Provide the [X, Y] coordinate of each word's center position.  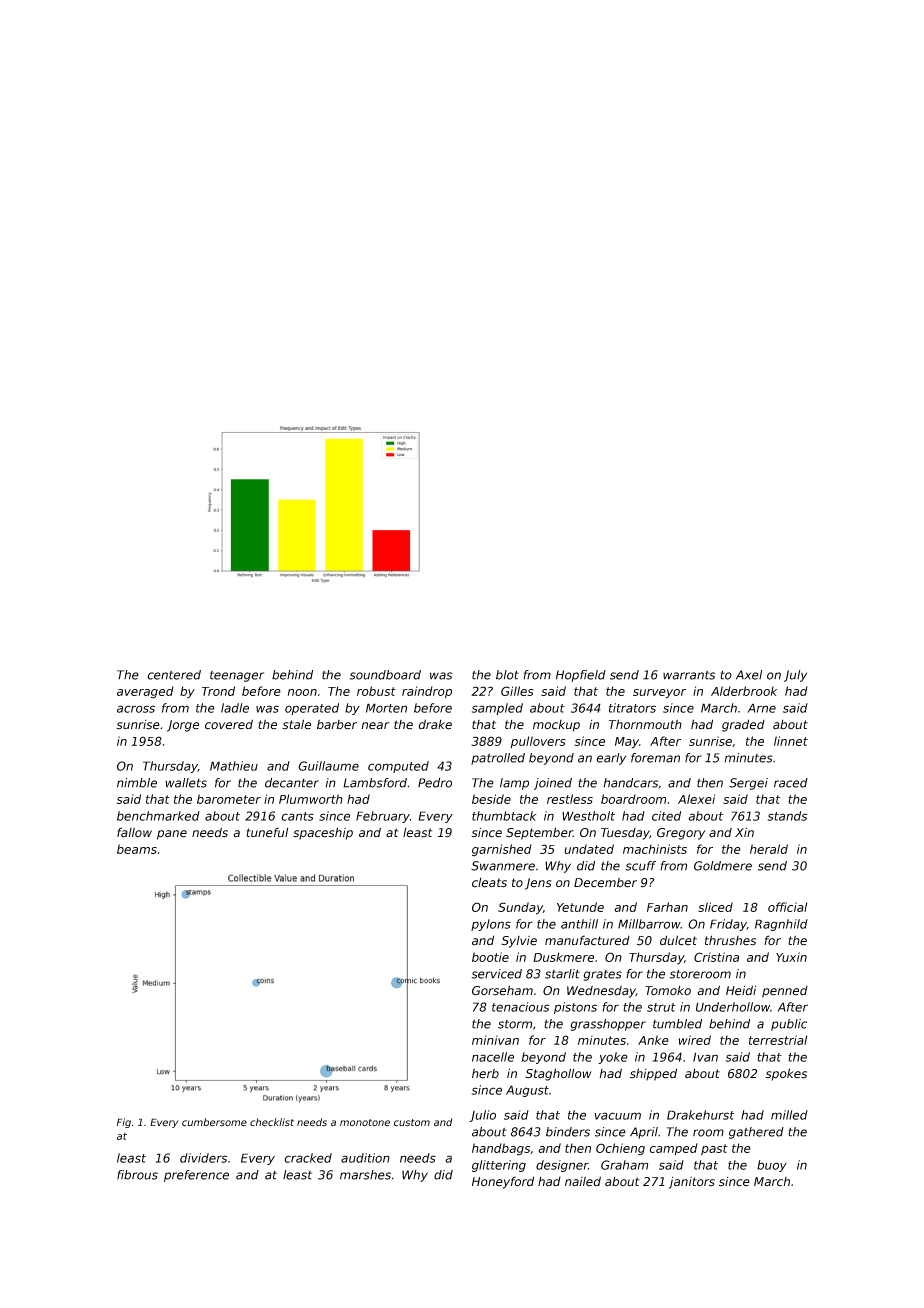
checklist [272, 1122]
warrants [689, 675]
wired [695, 1040]
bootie [490, 957]
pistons [575, 1008]
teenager [237, 676]
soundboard [385, 675]
